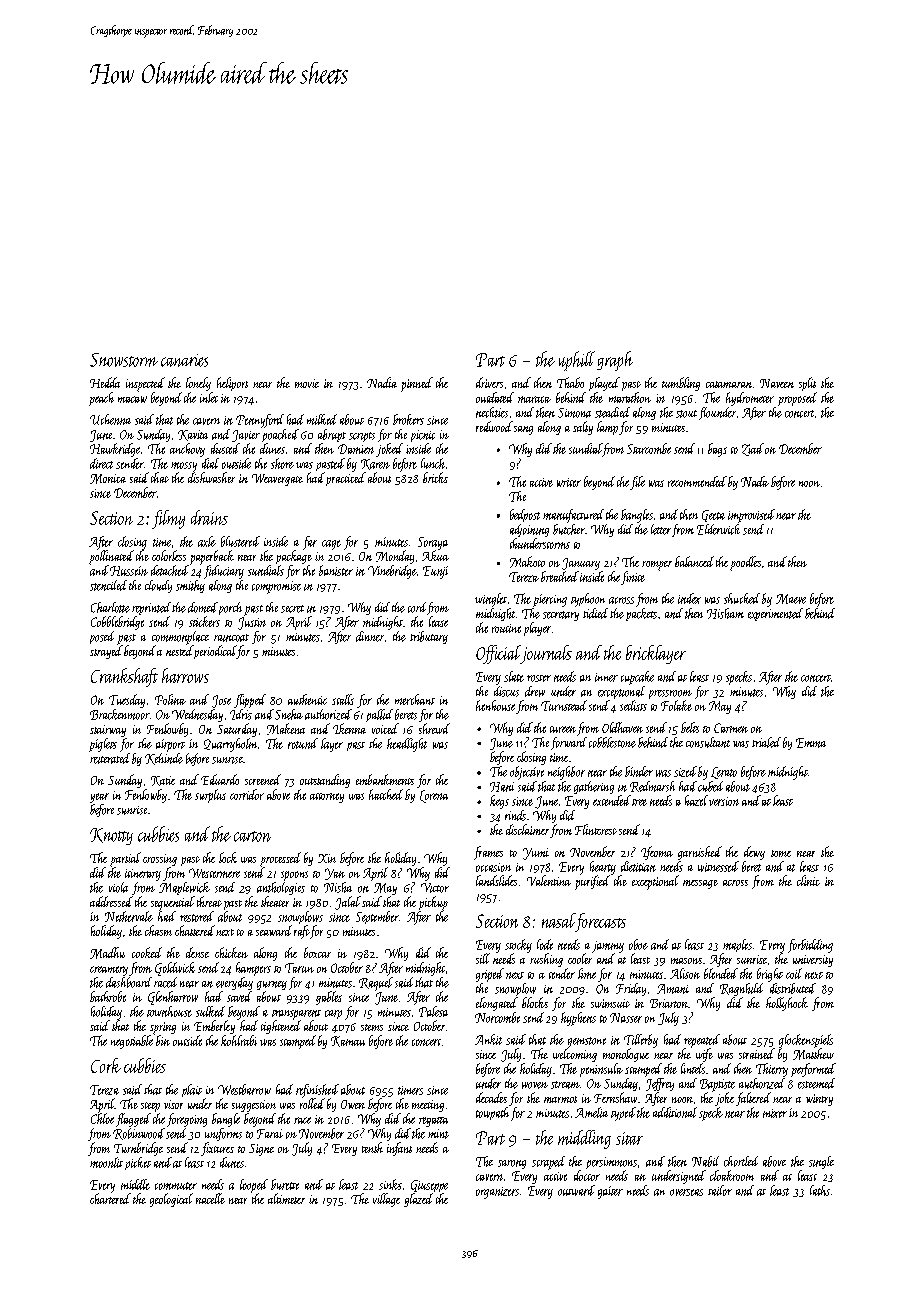  I want to click on banister, so click(336, 570).
